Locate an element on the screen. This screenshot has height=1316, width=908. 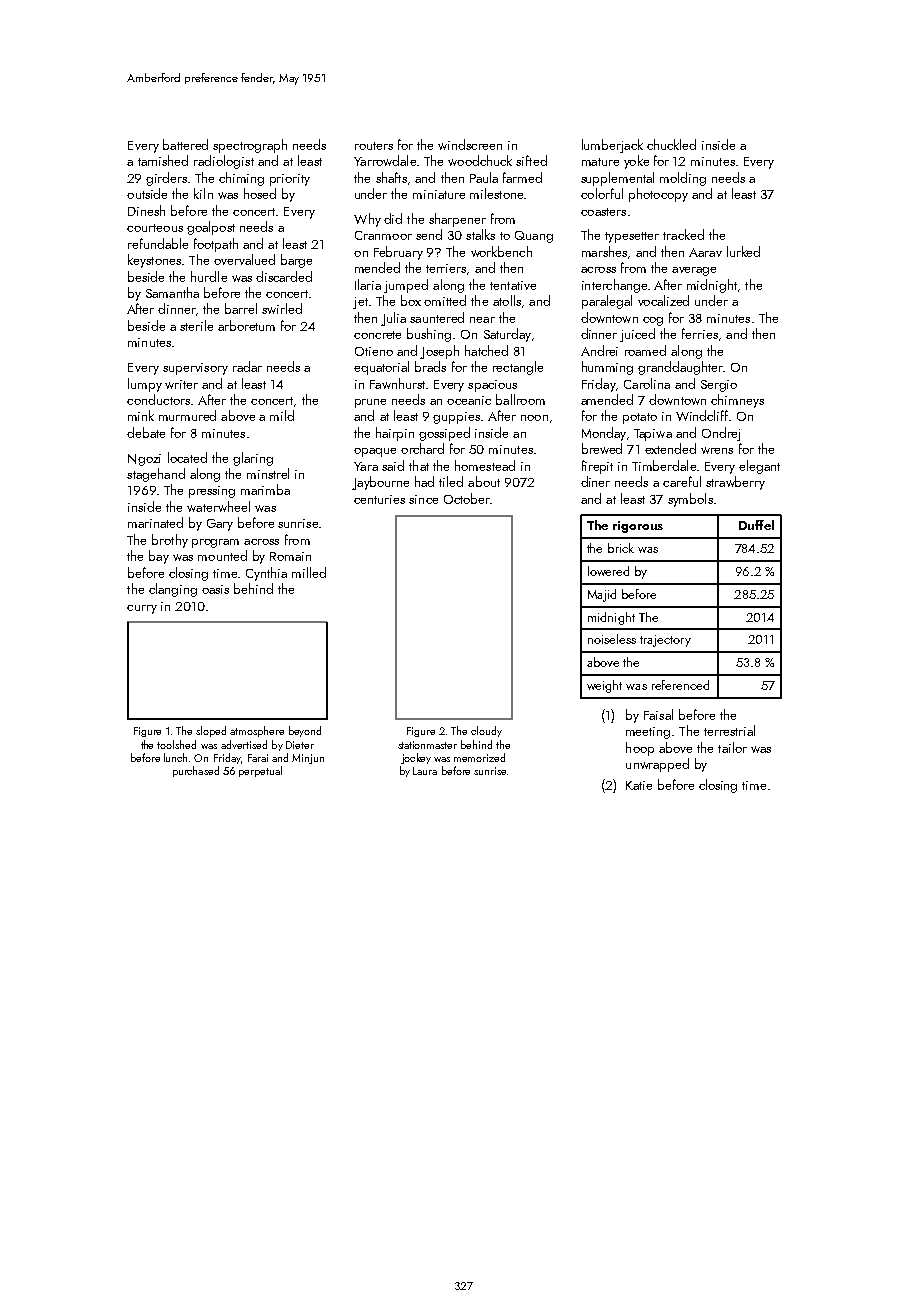
equatorial is located at coordinates (381, 368).
